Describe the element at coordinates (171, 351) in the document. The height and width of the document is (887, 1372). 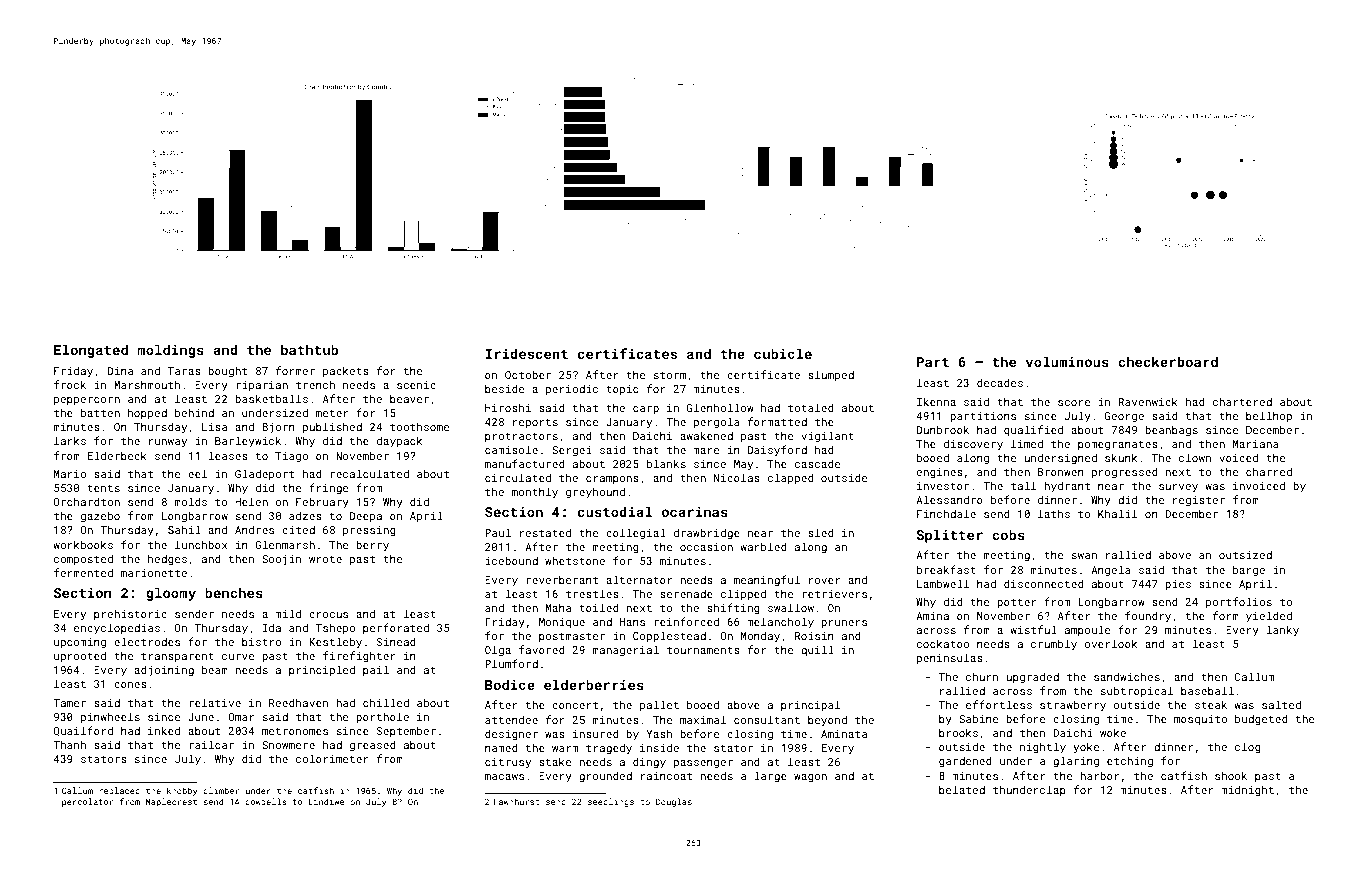
I see `moldings` at that location.
